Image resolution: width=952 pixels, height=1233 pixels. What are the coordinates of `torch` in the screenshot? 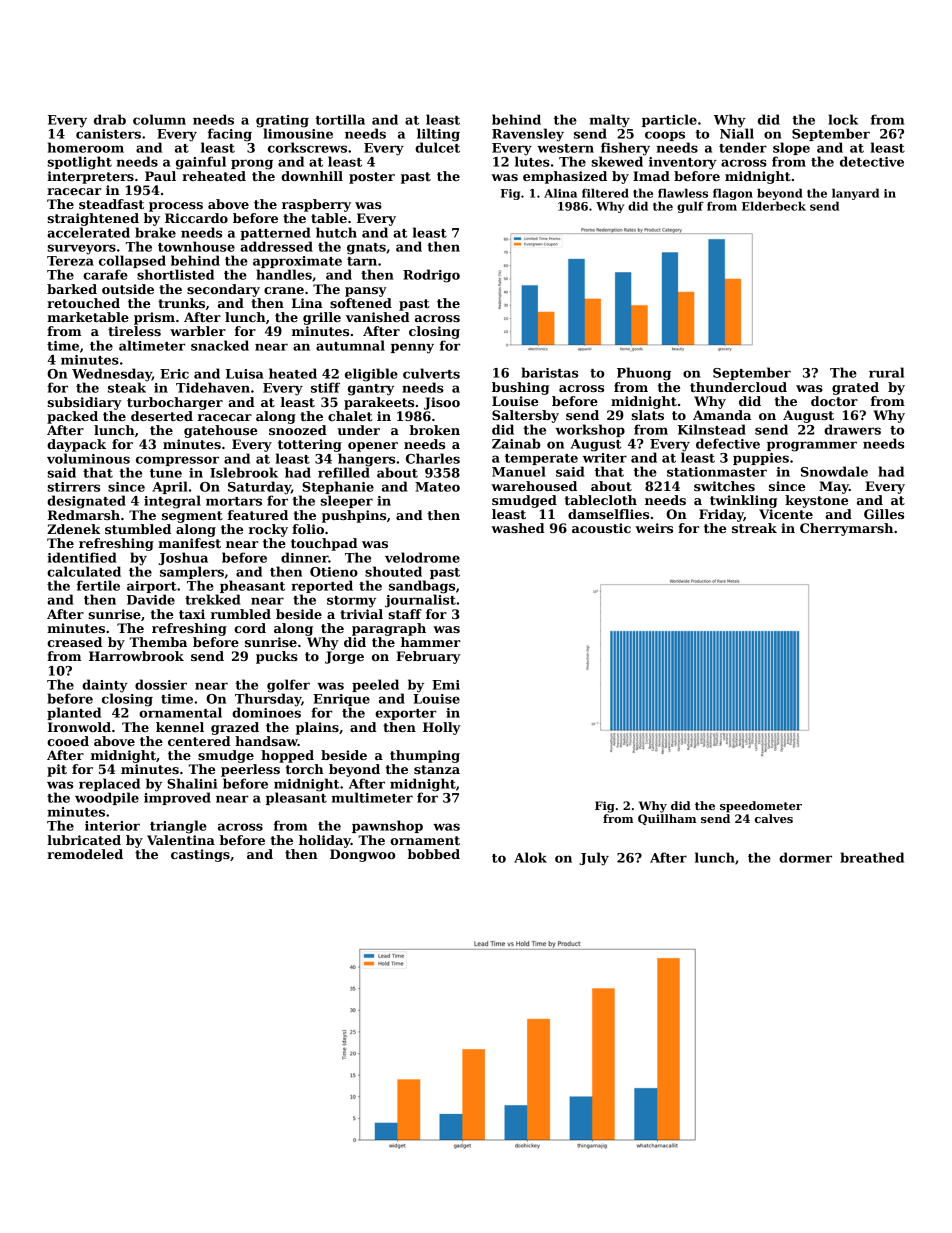 It's located at (305, 769).
